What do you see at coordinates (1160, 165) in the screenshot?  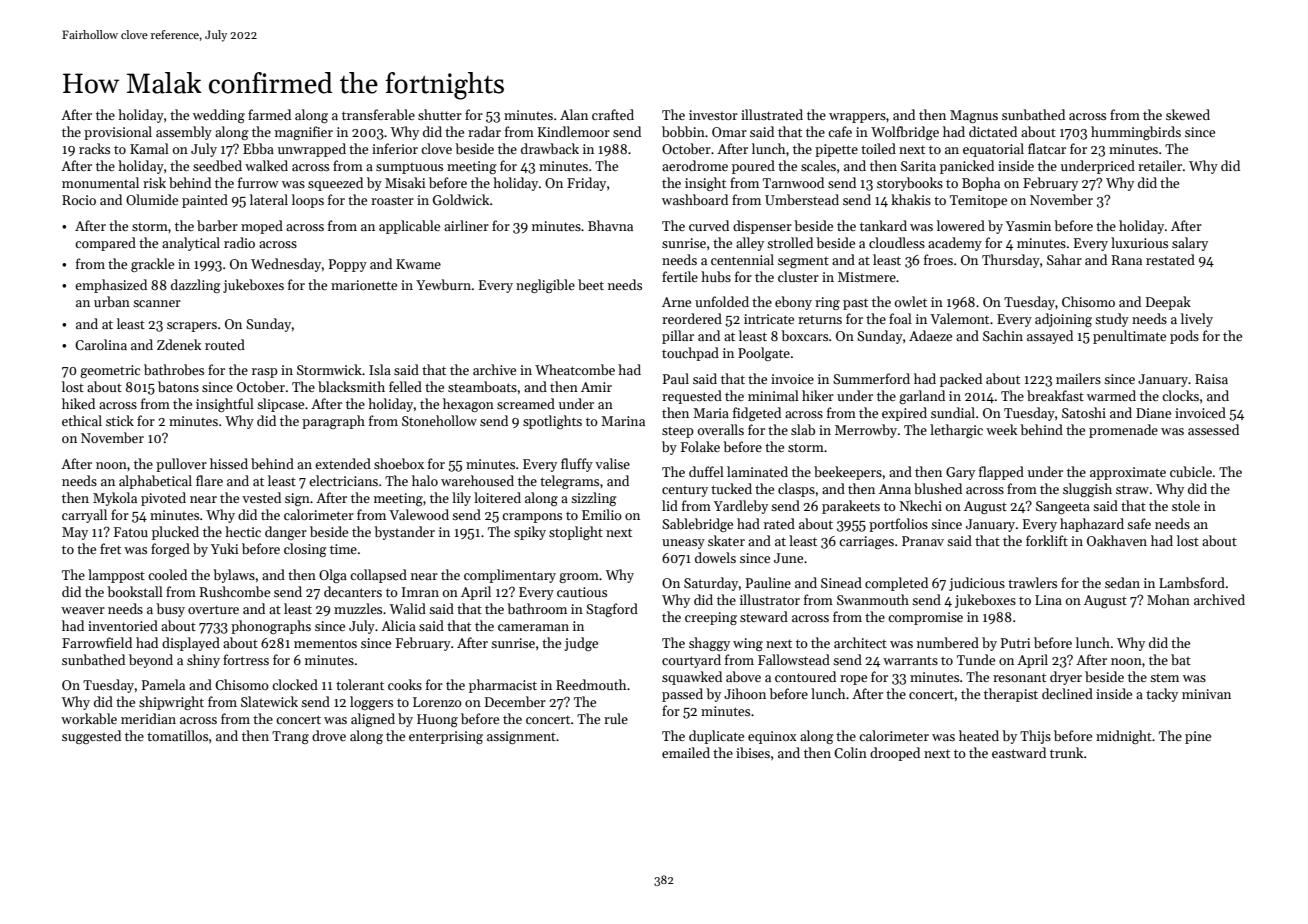 I see `retailer` at bounding box center [1160, 165].
